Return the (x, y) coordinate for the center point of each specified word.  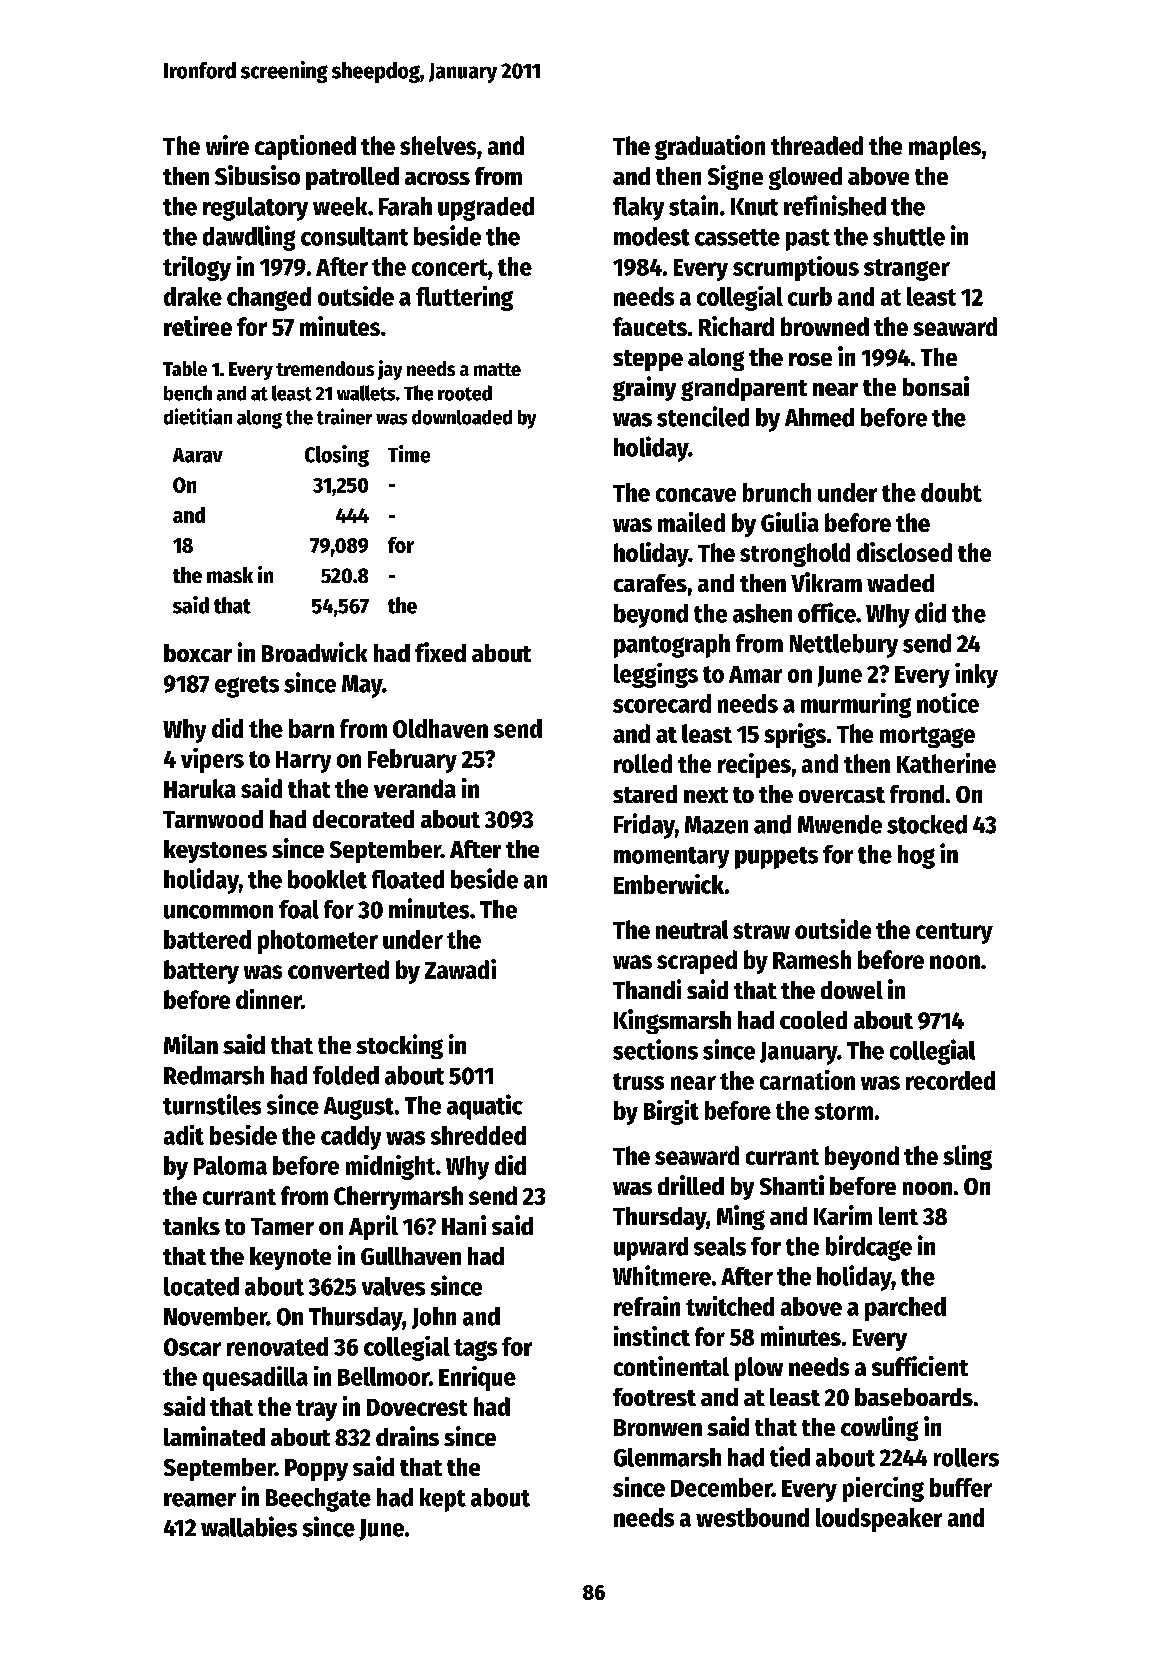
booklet (327, 879)
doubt (951, 492)
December (721, 1487)
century (954, 933)
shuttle (909, 236)
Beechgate (318, 1500)
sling (967, 1157)
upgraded (486, 209)
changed (269, 299)
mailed (691, 522)
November (215, 1316)
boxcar (198, 653)
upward (651, 1249)
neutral (692, 929)
